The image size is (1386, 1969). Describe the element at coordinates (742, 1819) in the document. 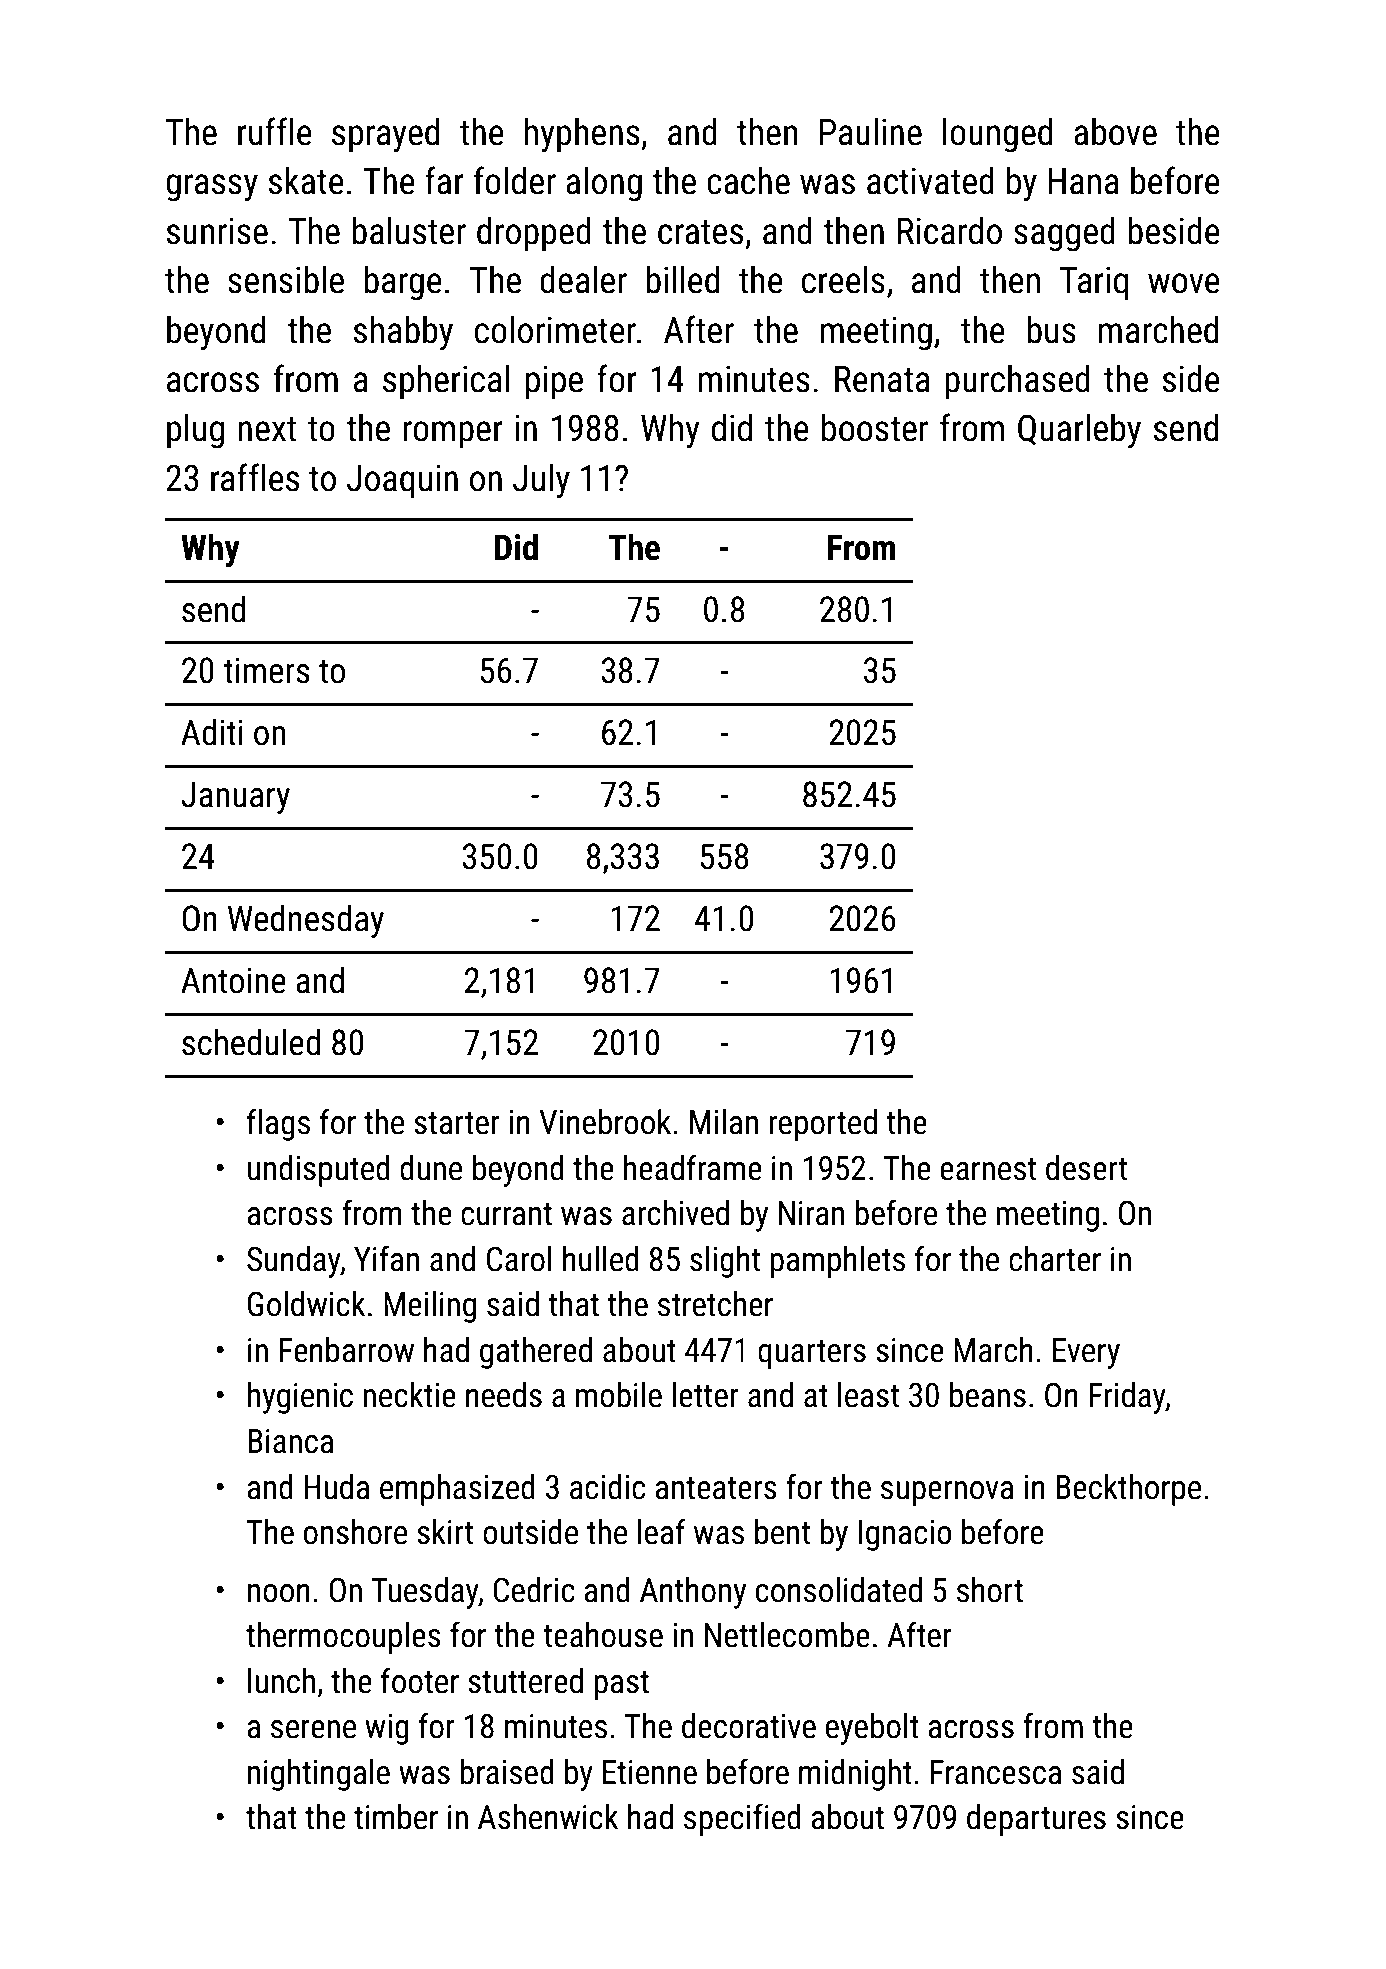

I see `specified` at that location.
